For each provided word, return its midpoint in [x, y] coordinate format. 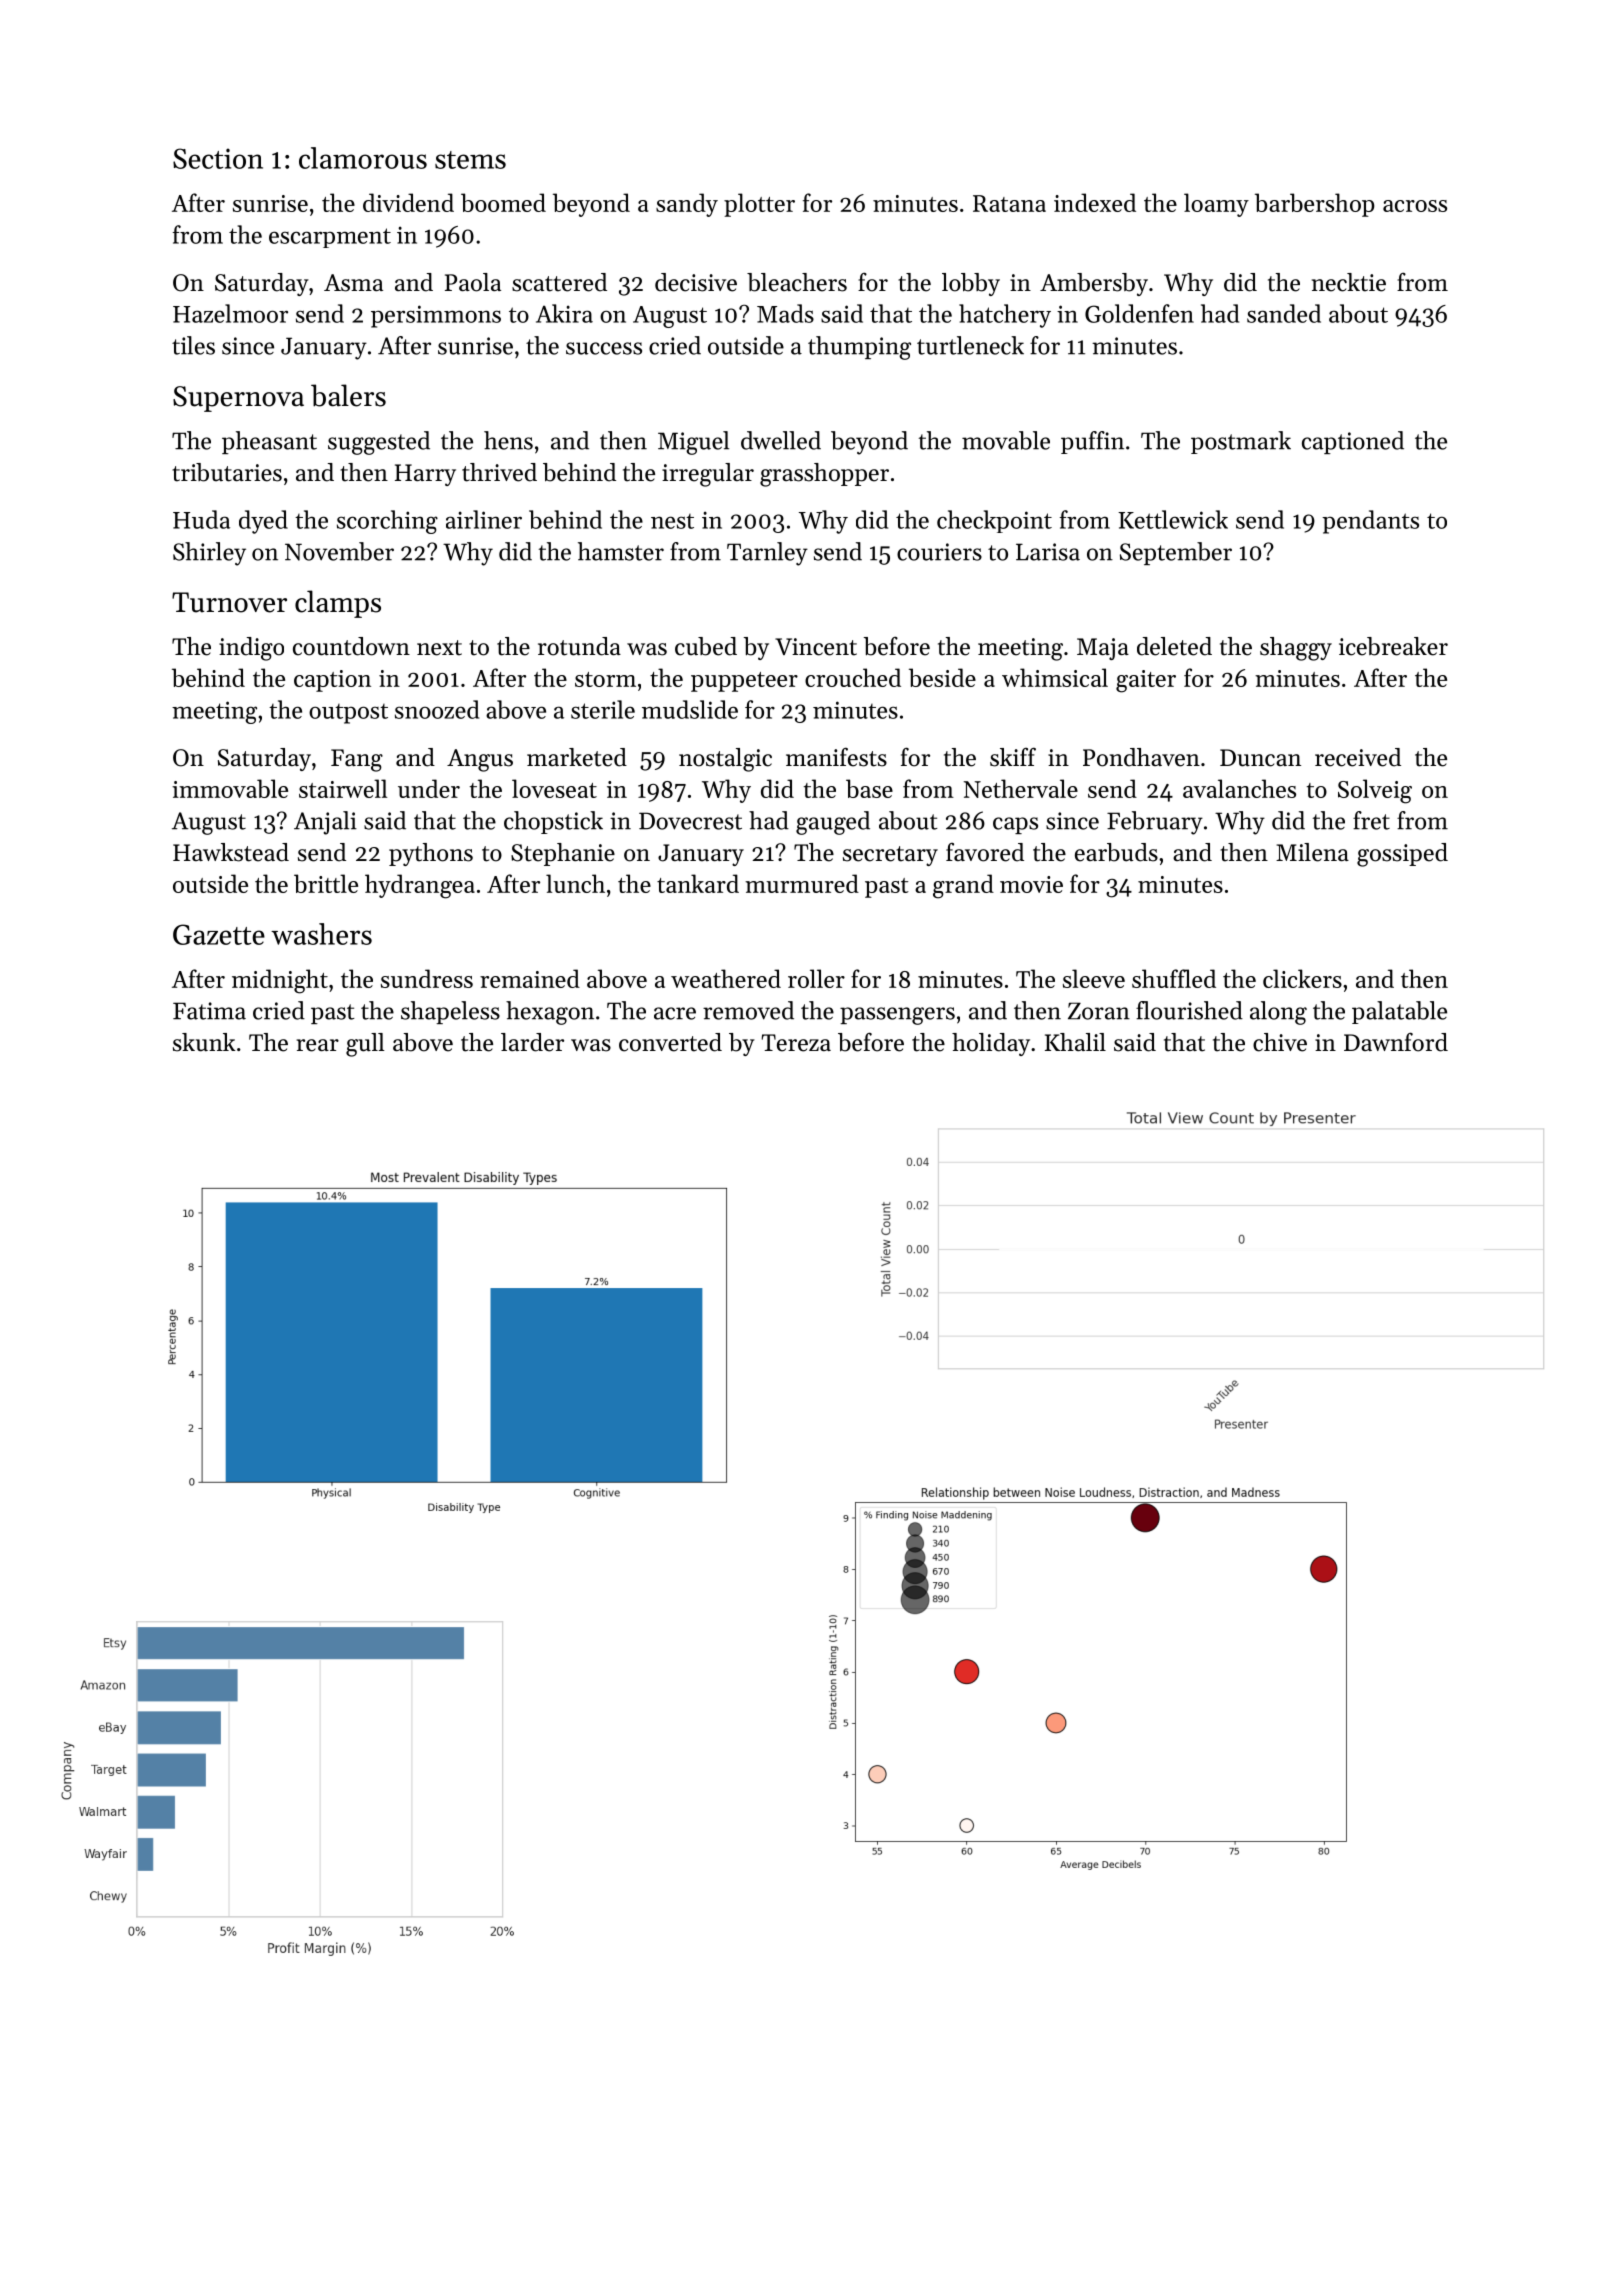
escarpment [330, 238]
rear [318, 1045]
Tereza [796, 1043]
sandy [687, 205]
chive [1280, 1042]
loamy [1216, 205]
